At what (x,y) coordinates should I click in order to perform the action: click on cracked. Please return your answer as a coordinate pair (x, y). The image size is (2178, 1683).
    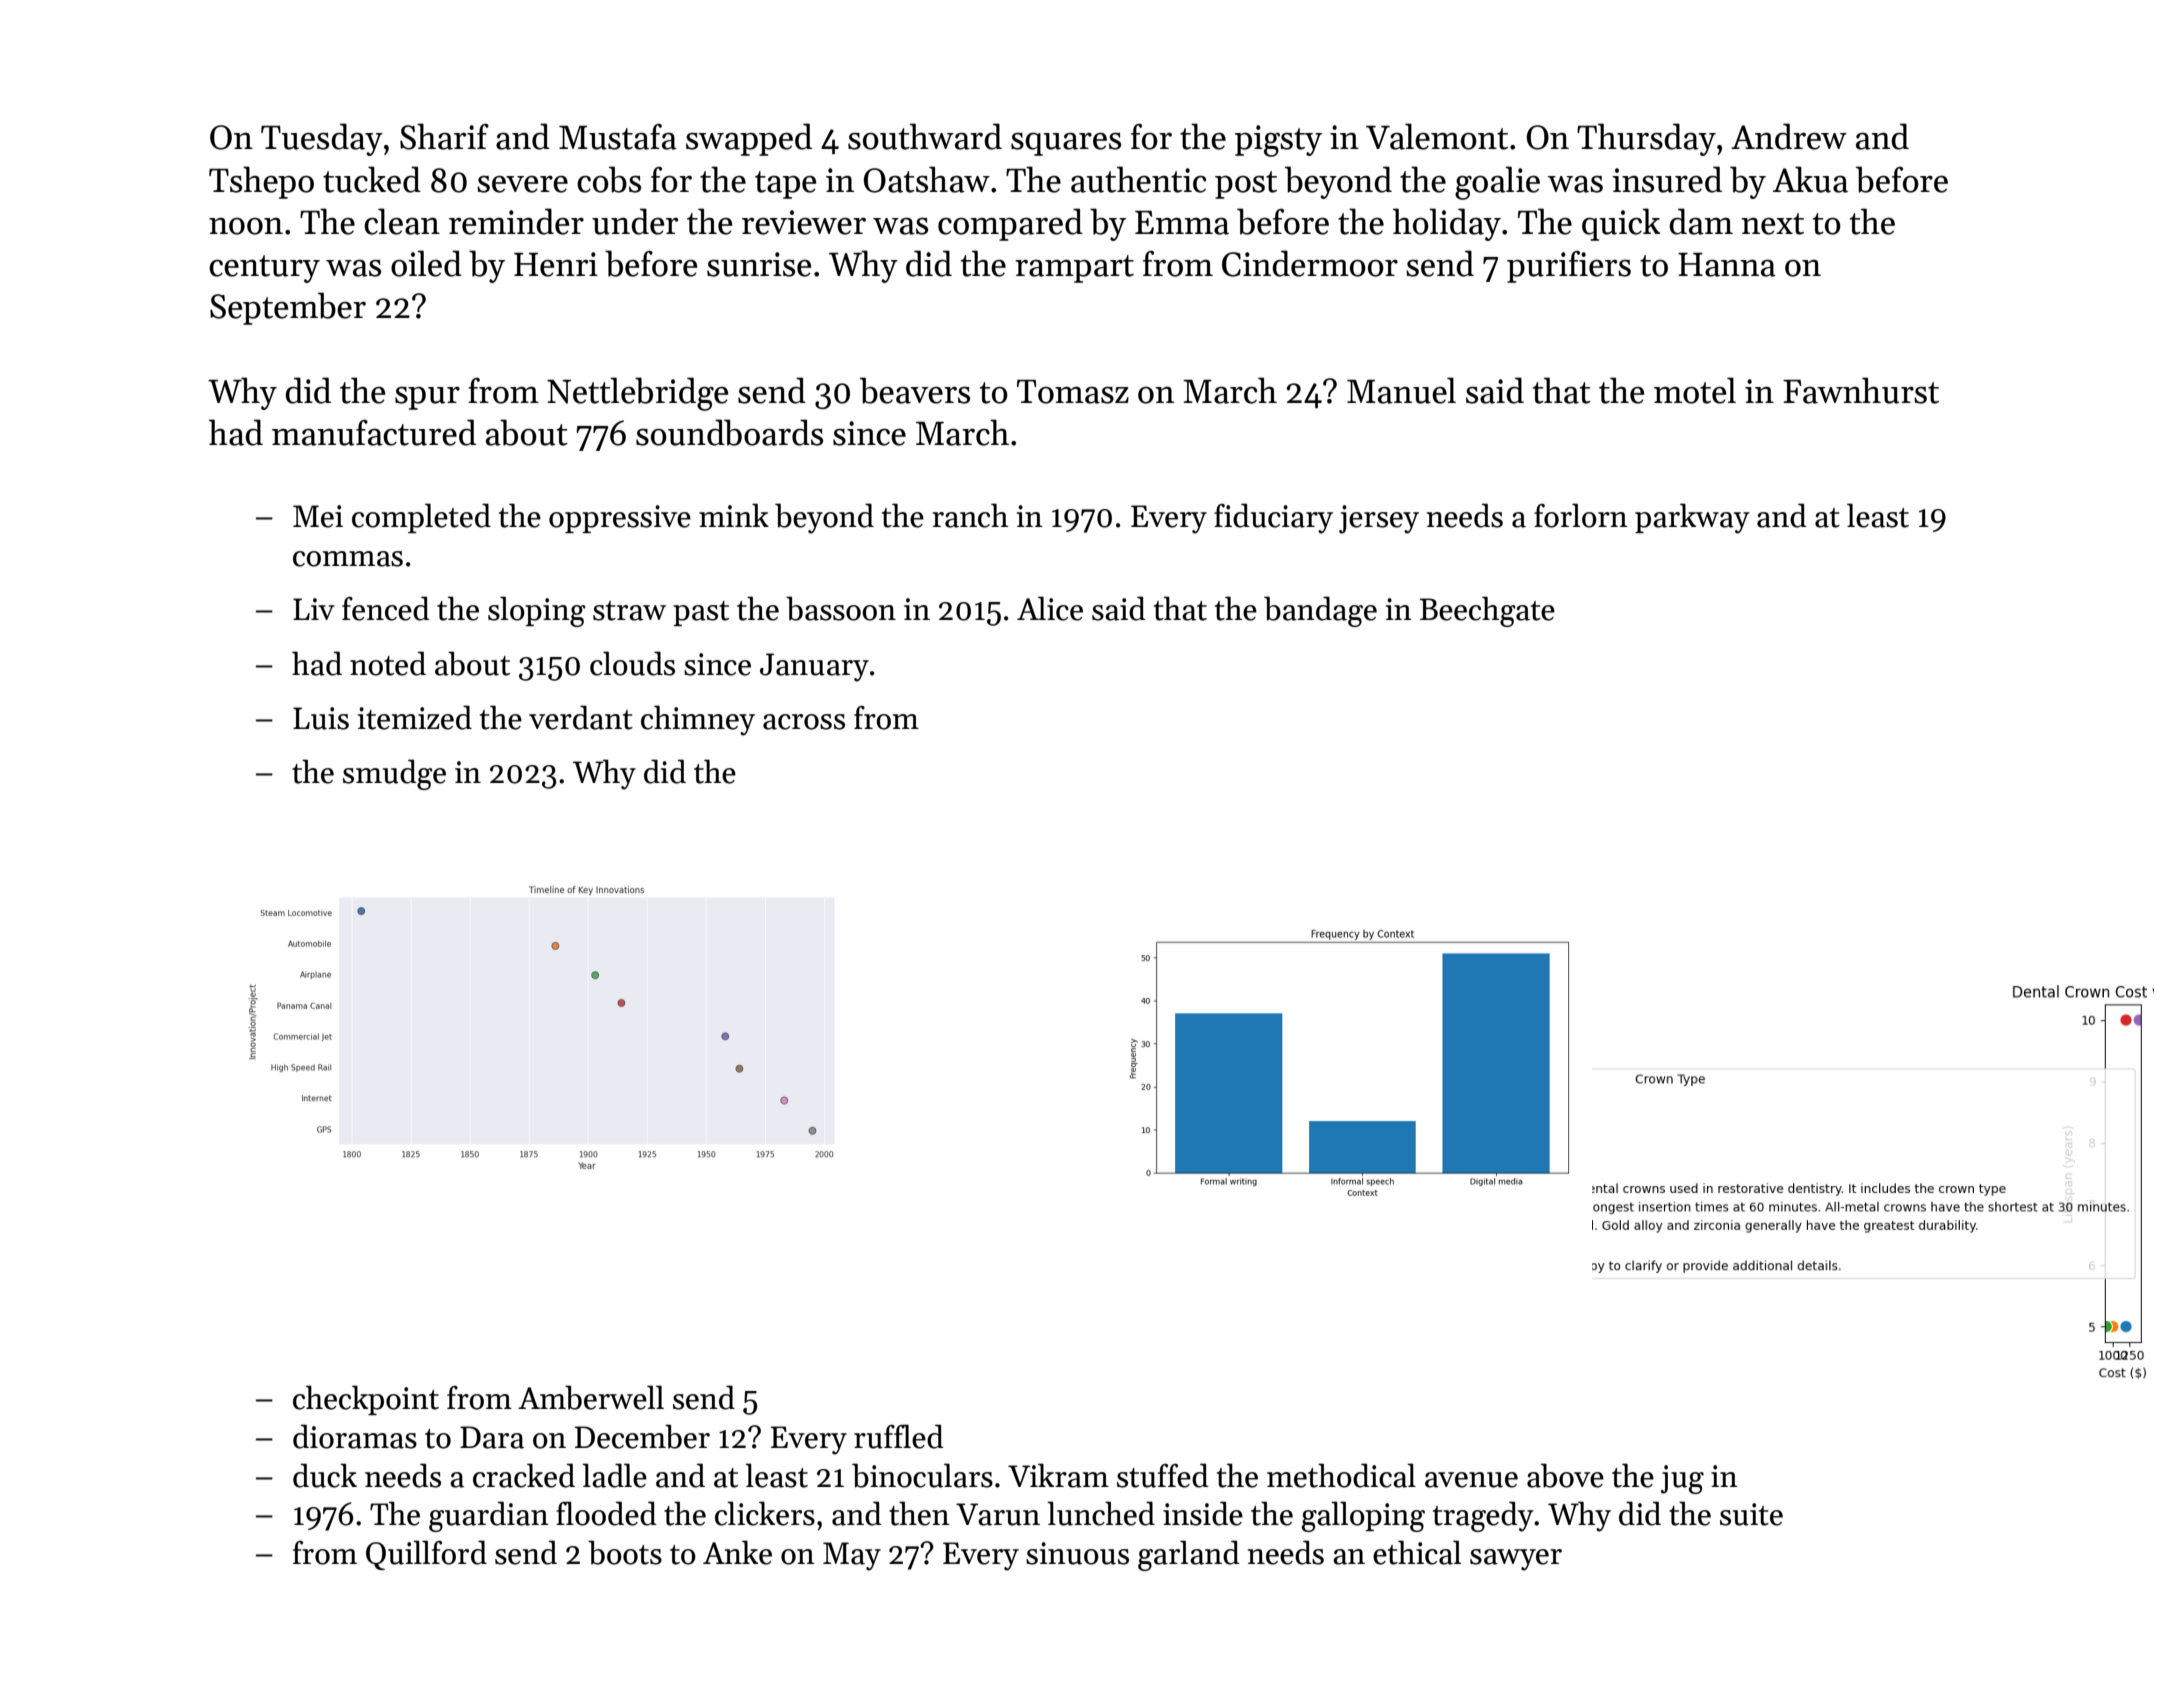
    Looking at the image, I should click on (524, 1475).
